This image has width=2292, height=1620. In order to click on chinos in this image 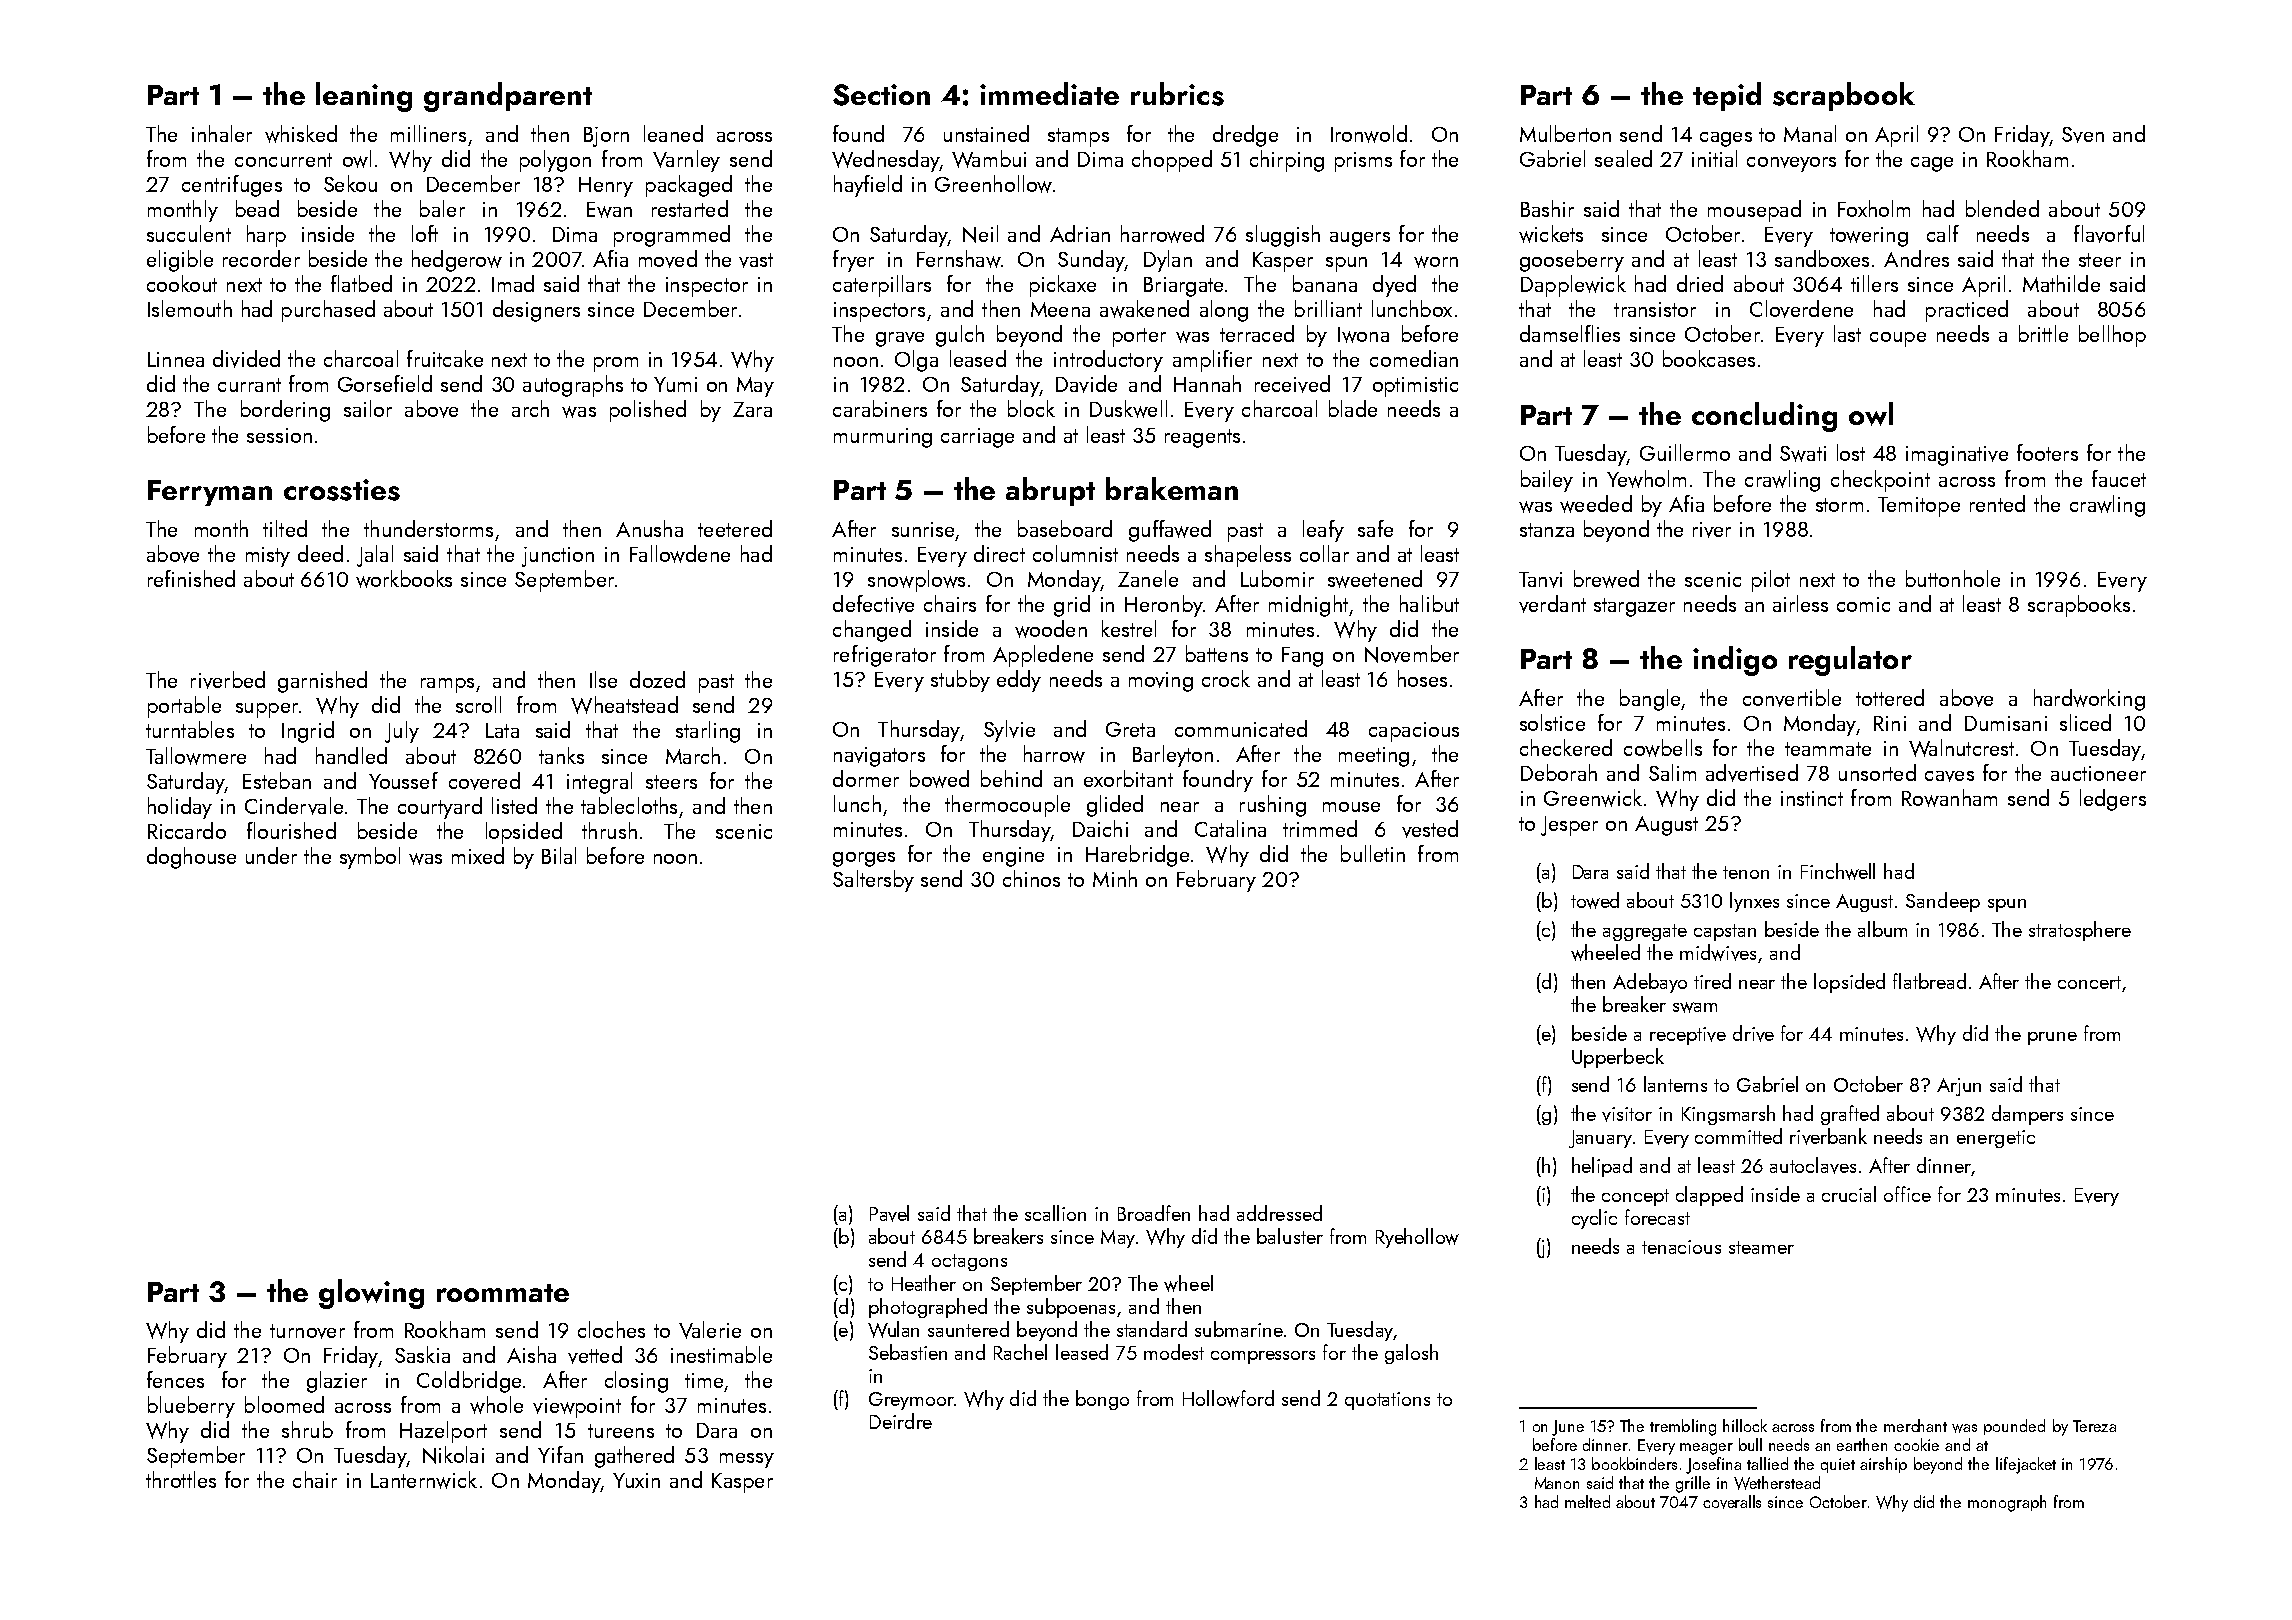, I will do `click(1031, 878)`.
